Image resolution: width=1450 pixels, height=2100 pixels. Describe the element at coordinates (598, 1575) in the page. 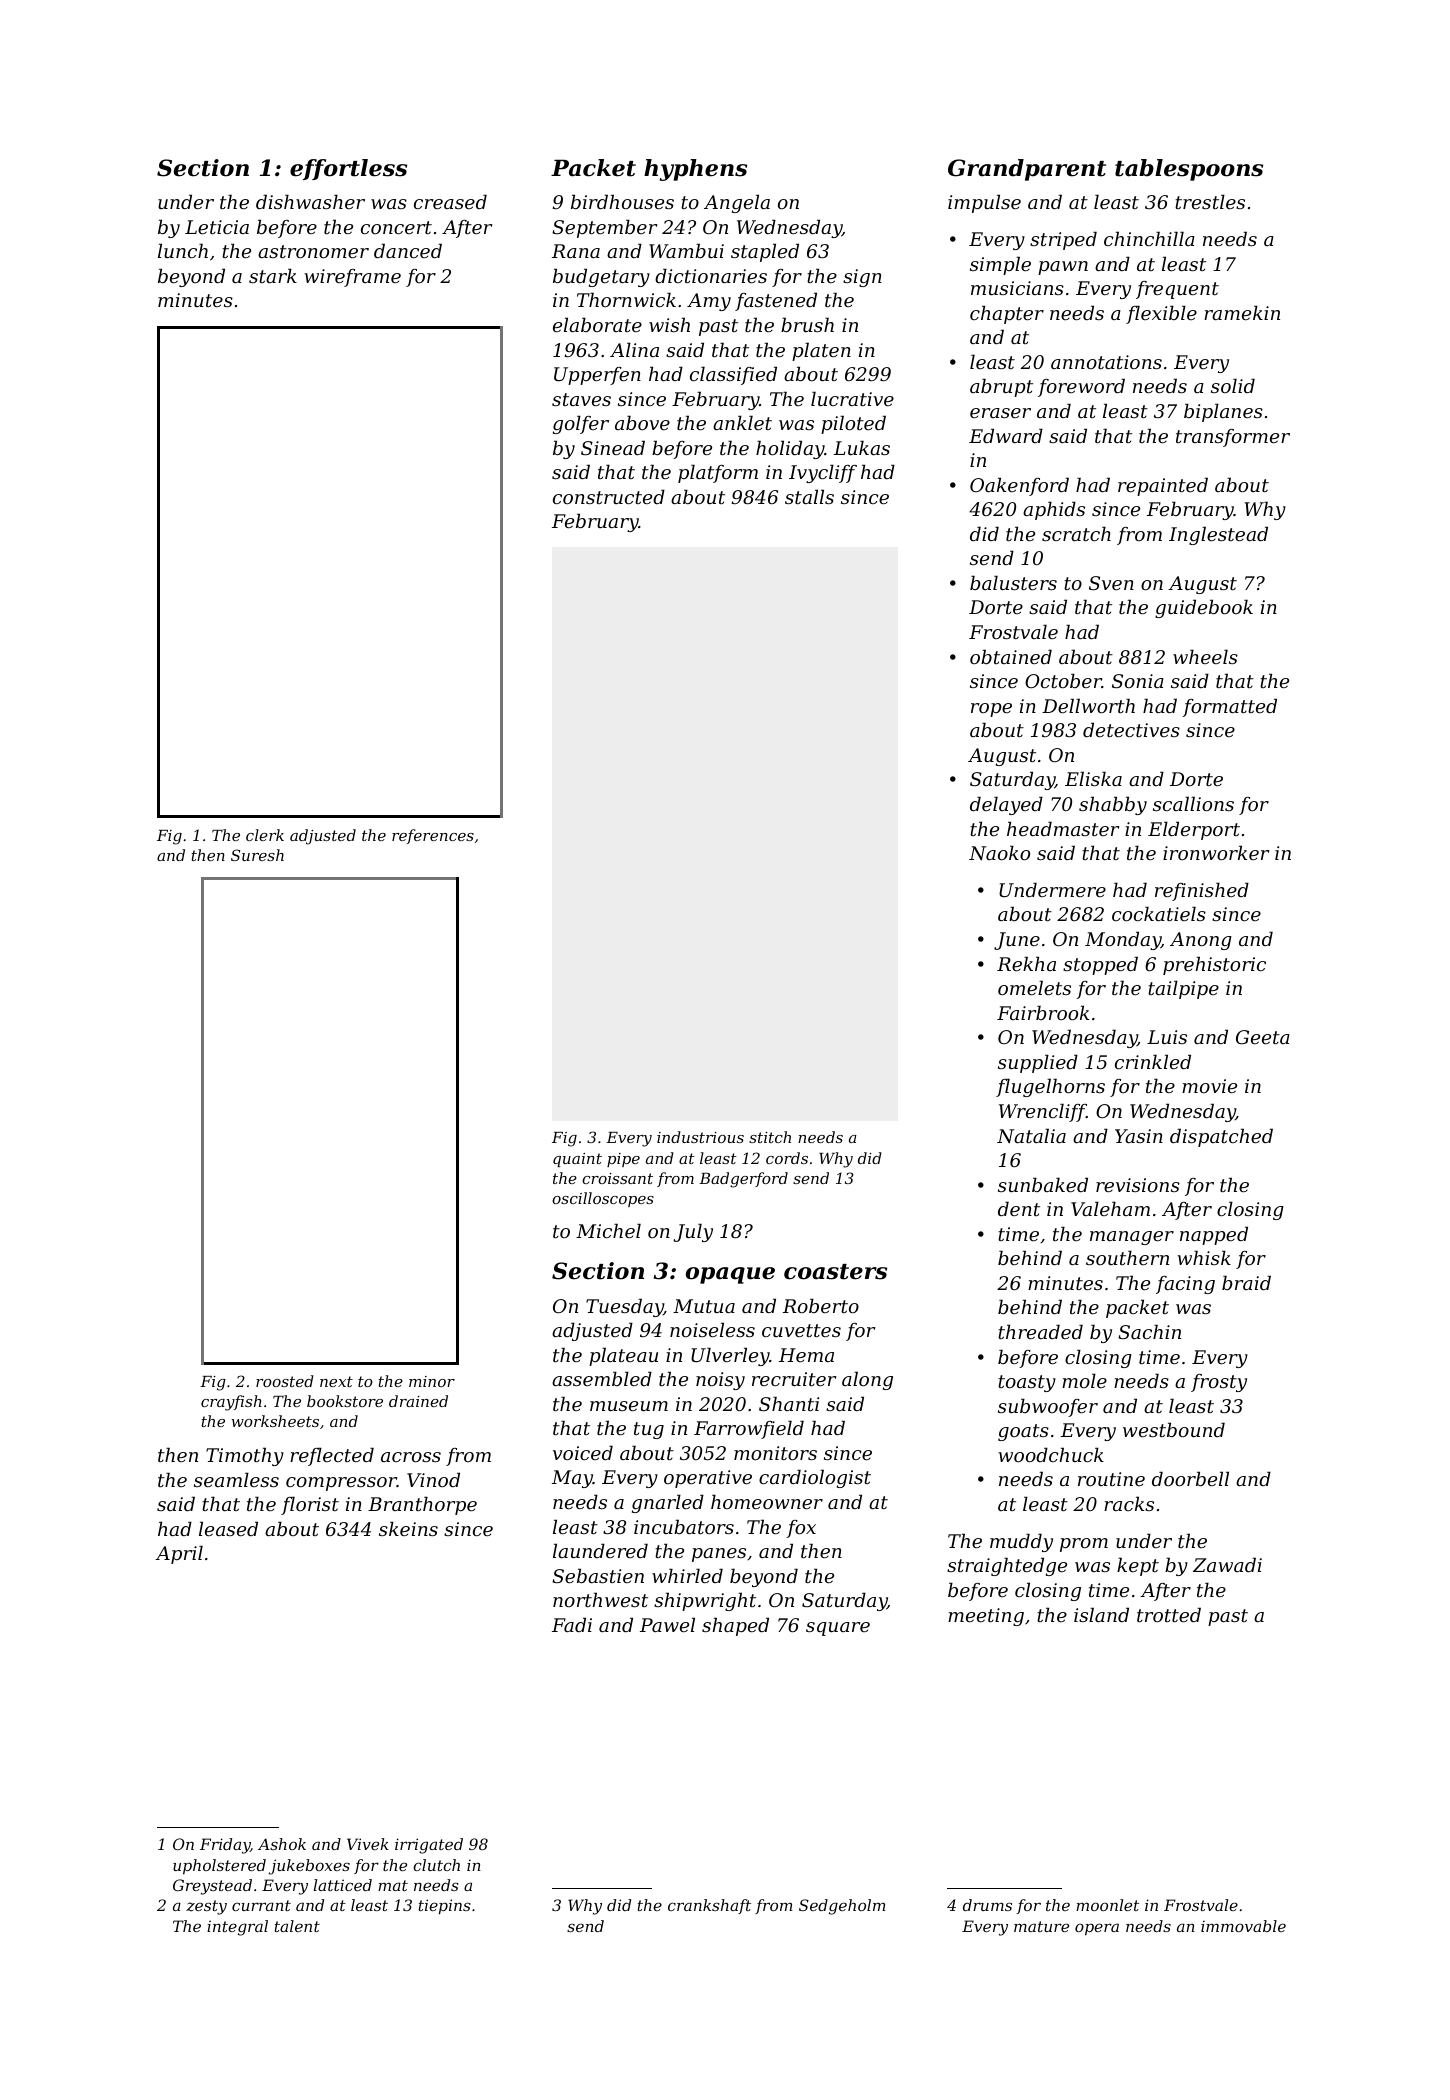

I see `Sebastien` at that location.
